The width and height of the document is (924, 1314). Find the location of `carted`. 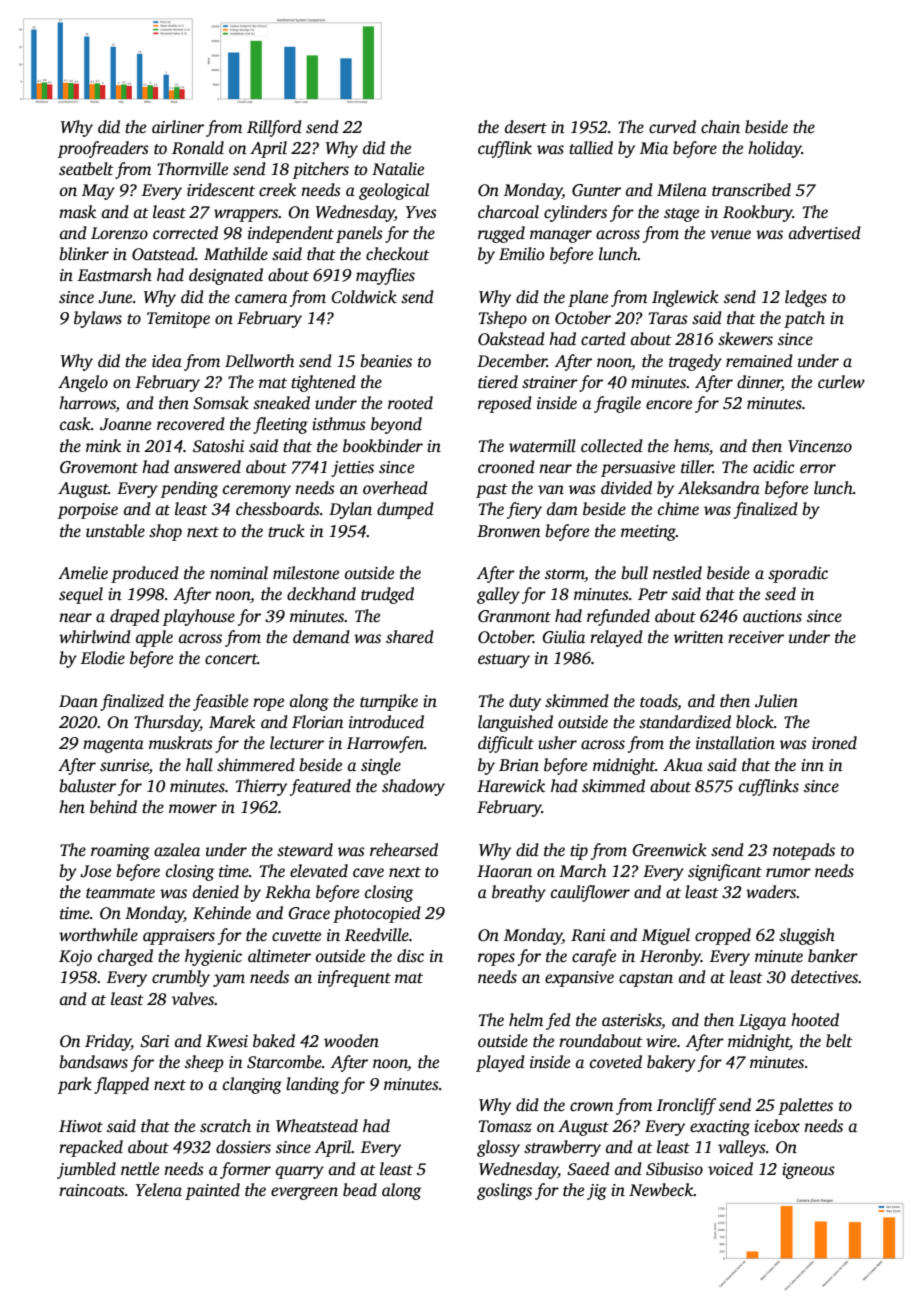

carted is located at coordinates (603, 339).
